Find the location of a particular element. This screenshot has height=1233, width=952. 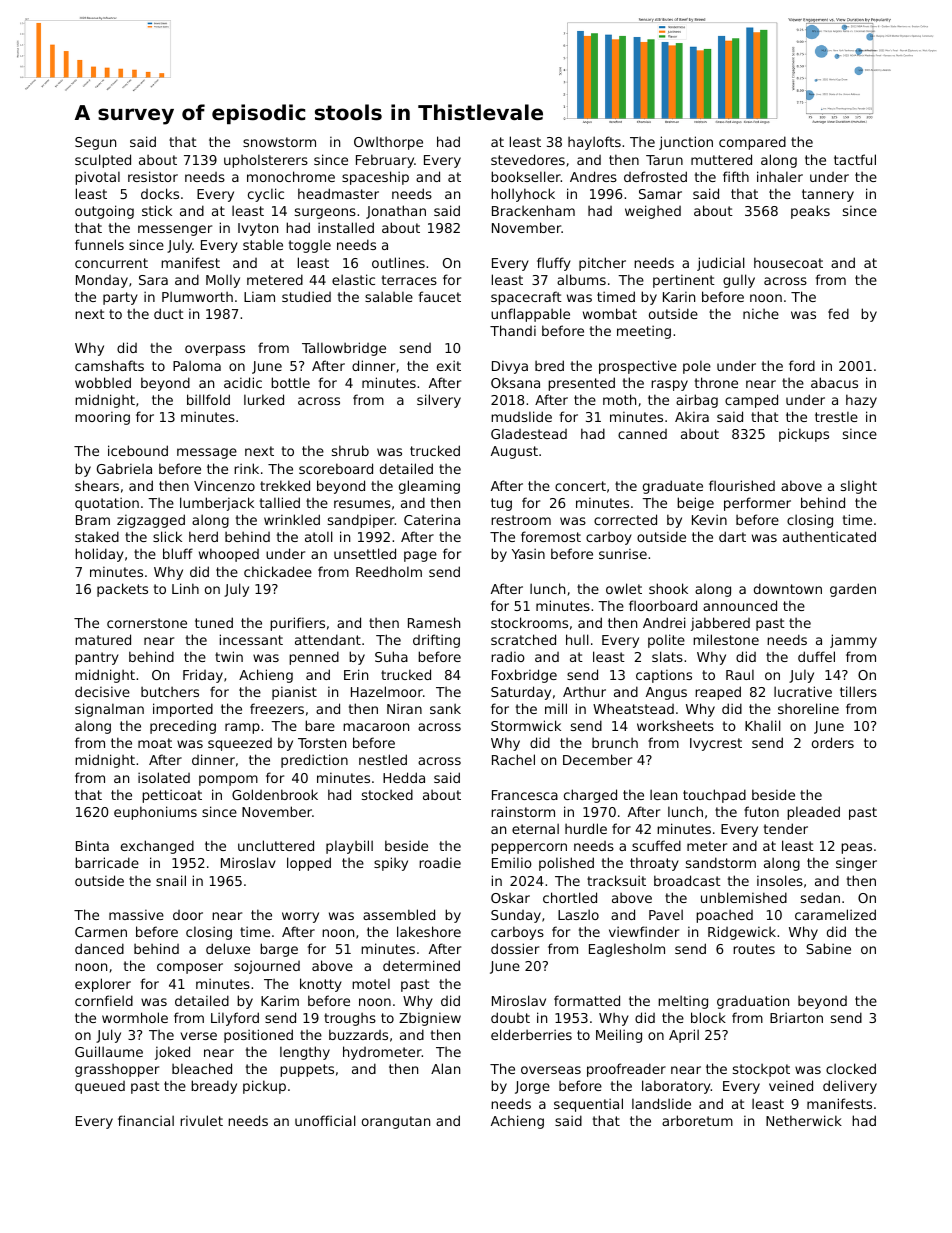

Brackenham is located at coordinates (533, 210).
